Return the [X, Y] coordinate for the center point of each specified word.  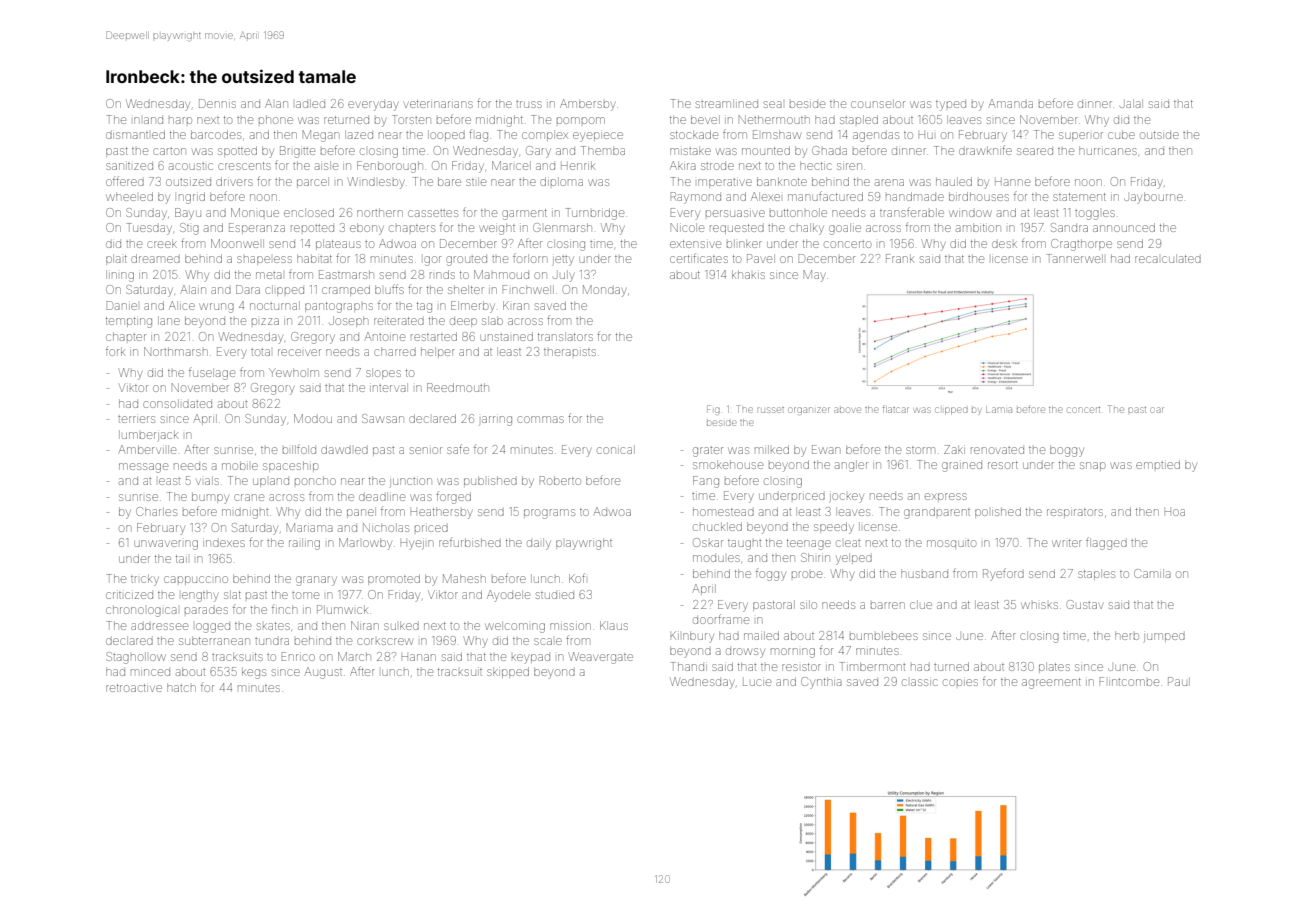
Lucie [757, 682]
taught [744, 545]
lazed [359, 134]
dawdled [344, 449]
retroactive [134, 688]
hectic [815, 165]
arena [889, 182]
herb [1127, 635]
